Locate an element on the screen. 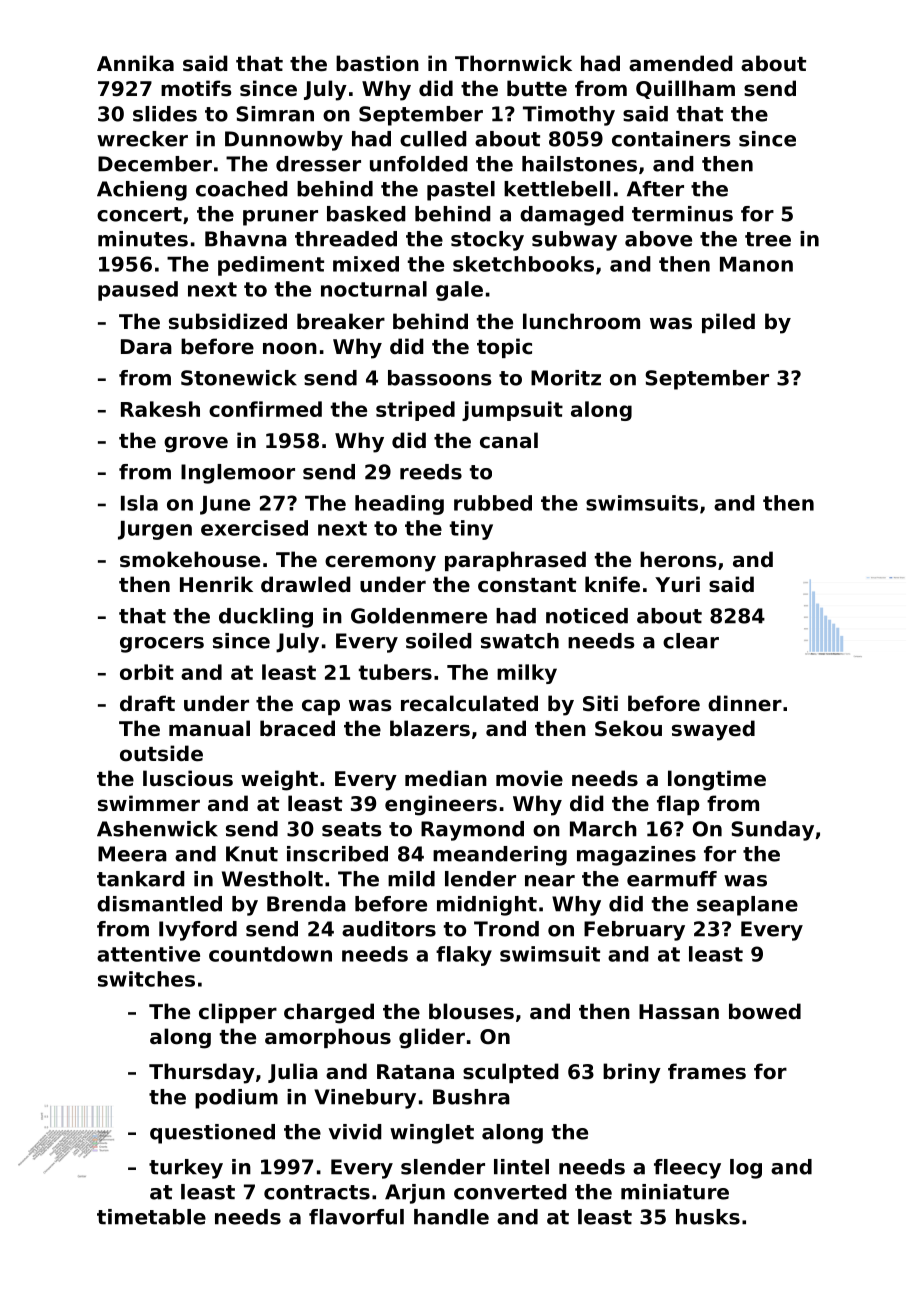  herons is located at coordinates (678, 559).
